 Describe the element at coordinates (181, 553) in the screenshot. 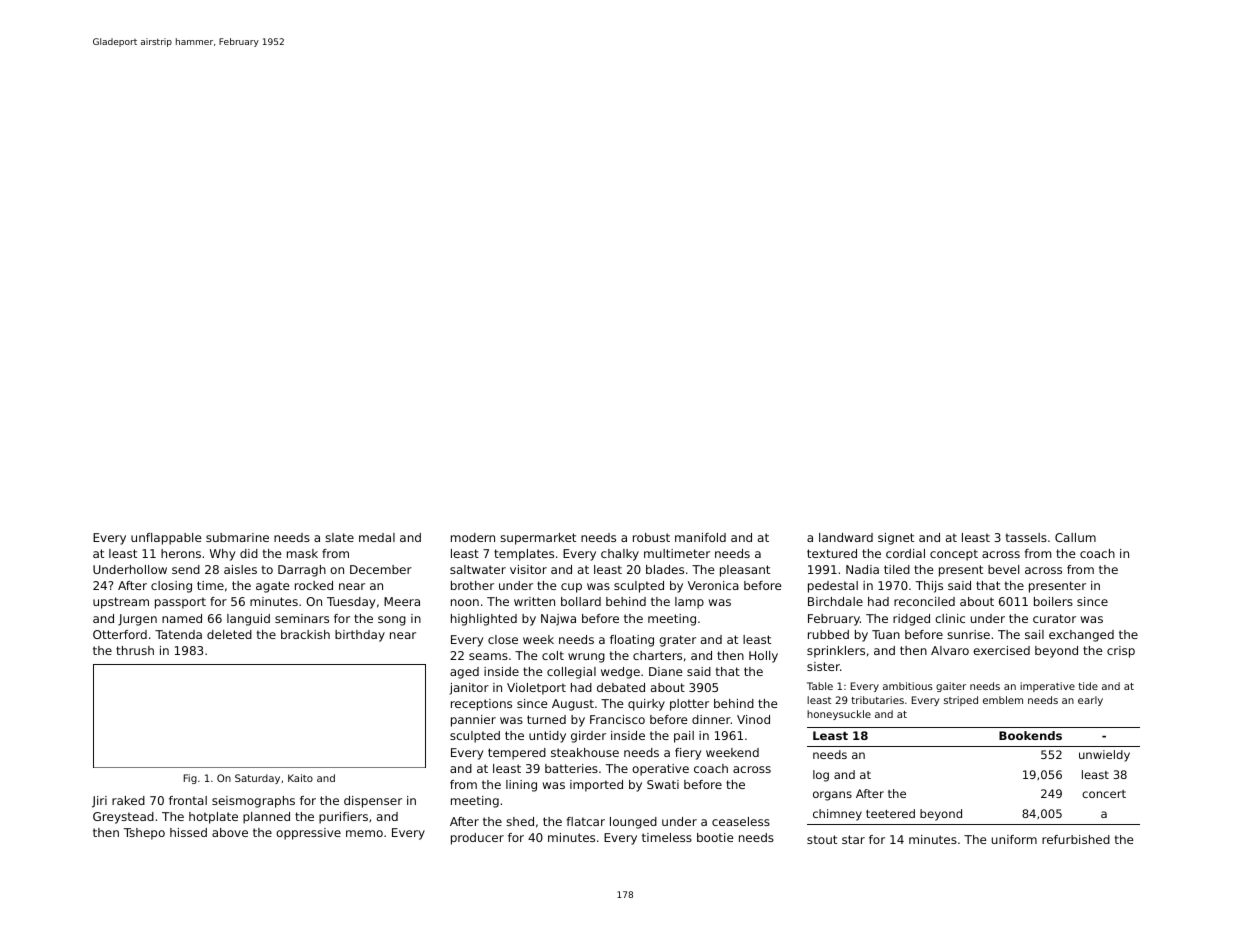

I see `herons` at that location.
